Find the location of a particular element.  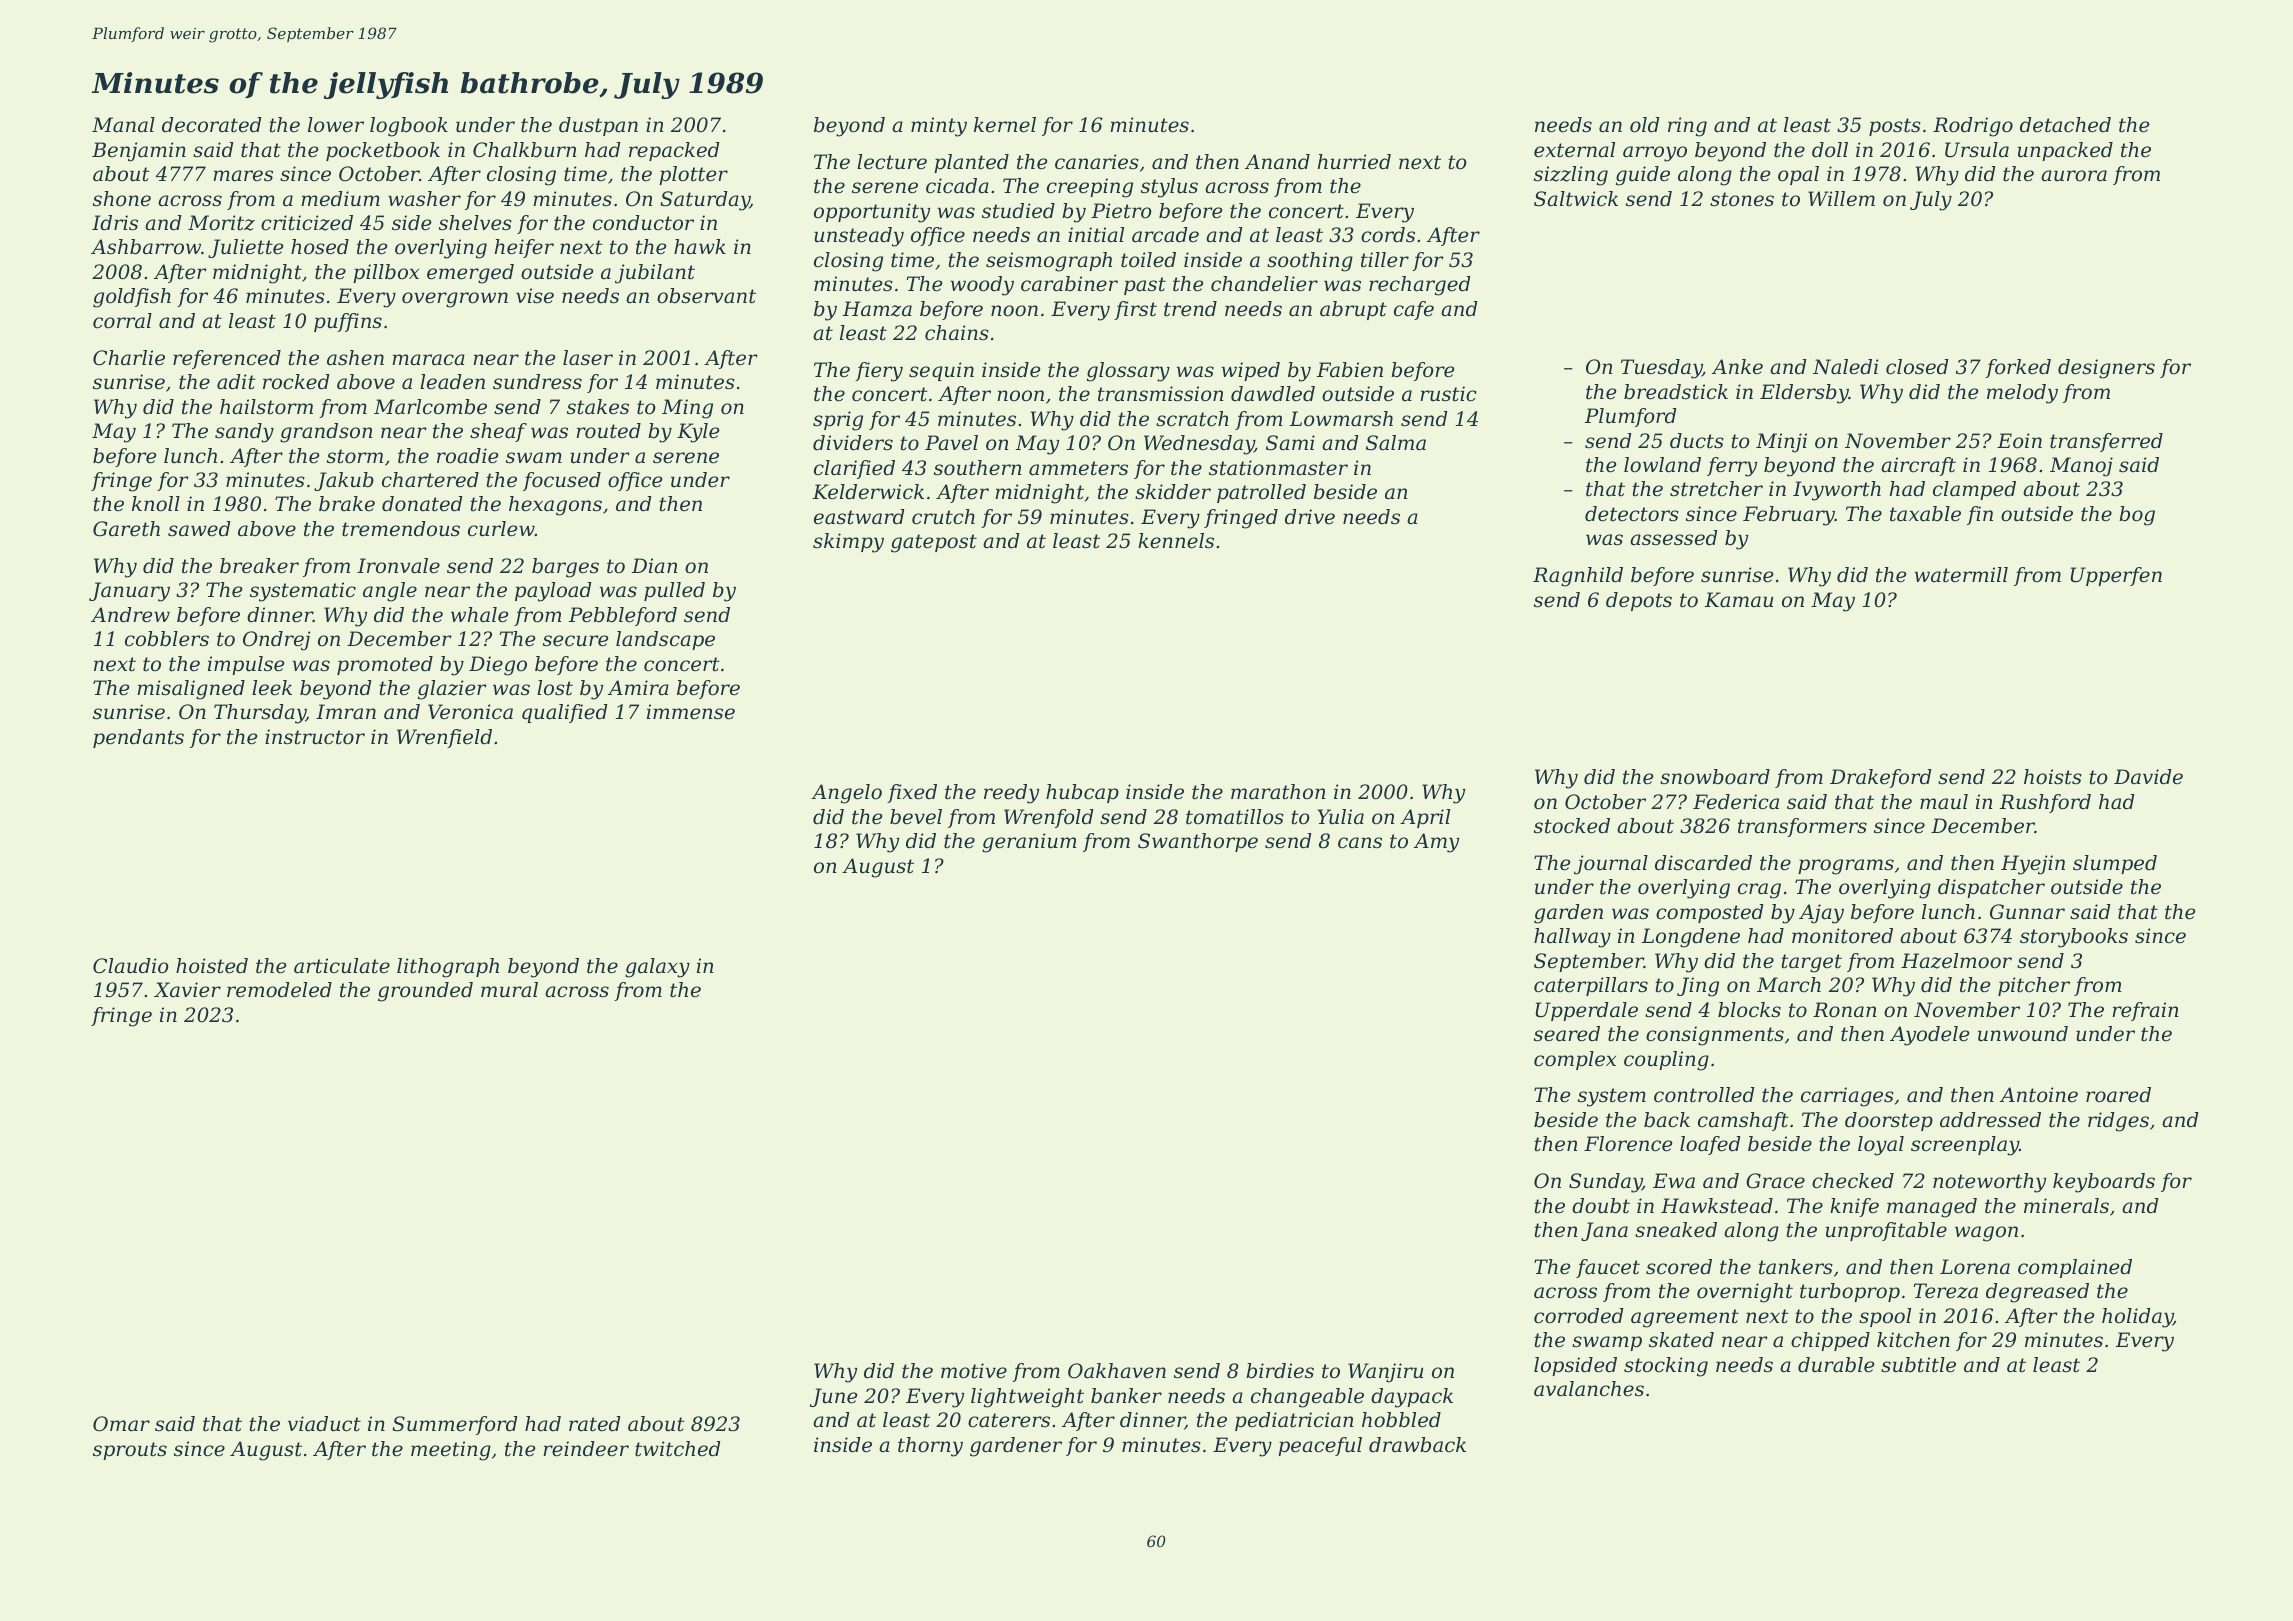

grounded is located at coordinates (425, 992).
